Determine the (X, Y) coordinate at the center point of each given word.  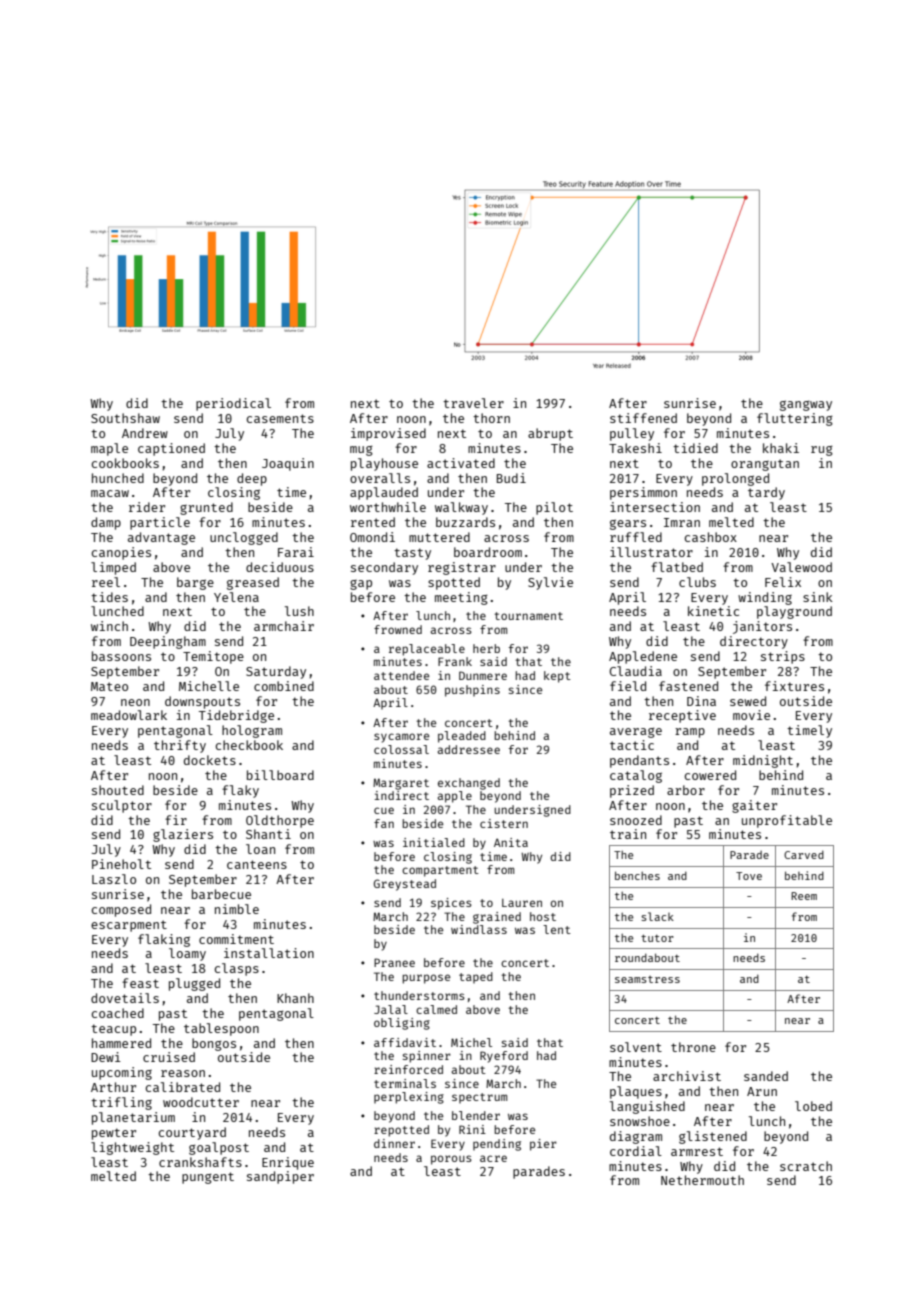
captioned (171, 449)
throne (693, 1047)
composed (121, 910)
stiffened (643, 418)
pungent (208, 1178)
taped (476, 978)
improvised (388, 434)
